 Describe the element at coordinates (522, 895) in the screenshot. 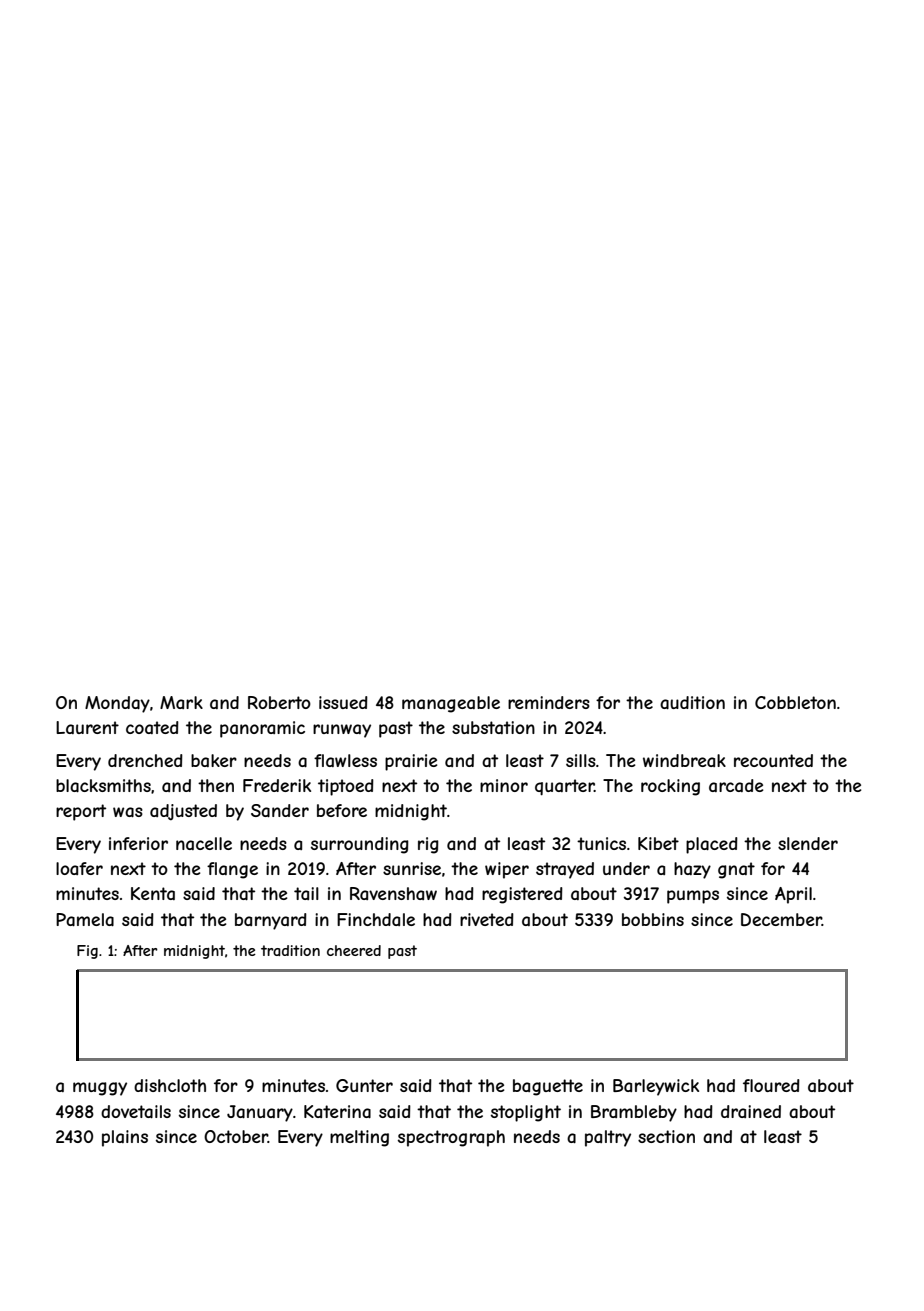

I see `registered` at that location.
